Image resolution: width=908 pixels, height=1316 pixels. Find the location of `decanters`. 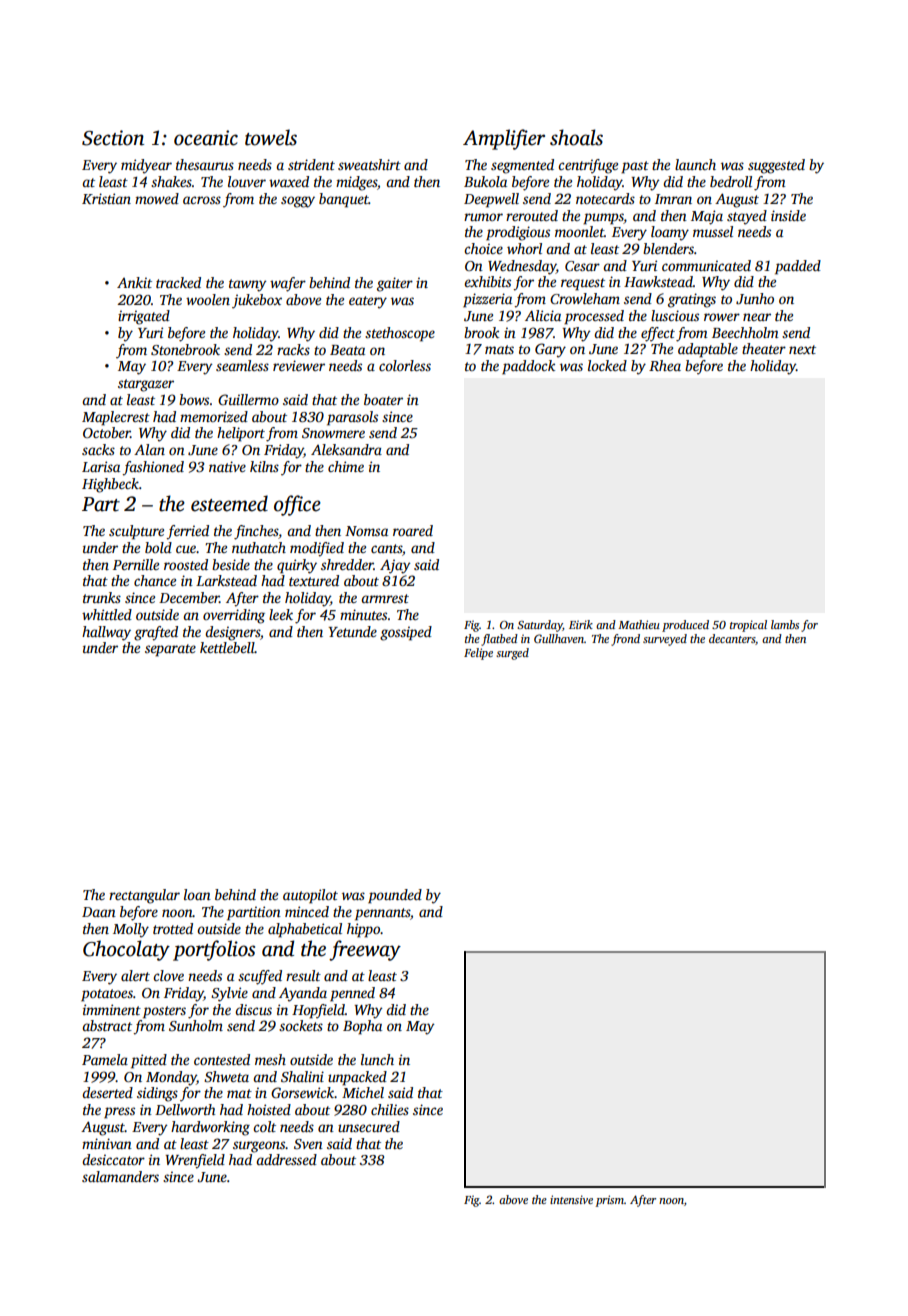

decanters is located at coordinates (732, 638).
